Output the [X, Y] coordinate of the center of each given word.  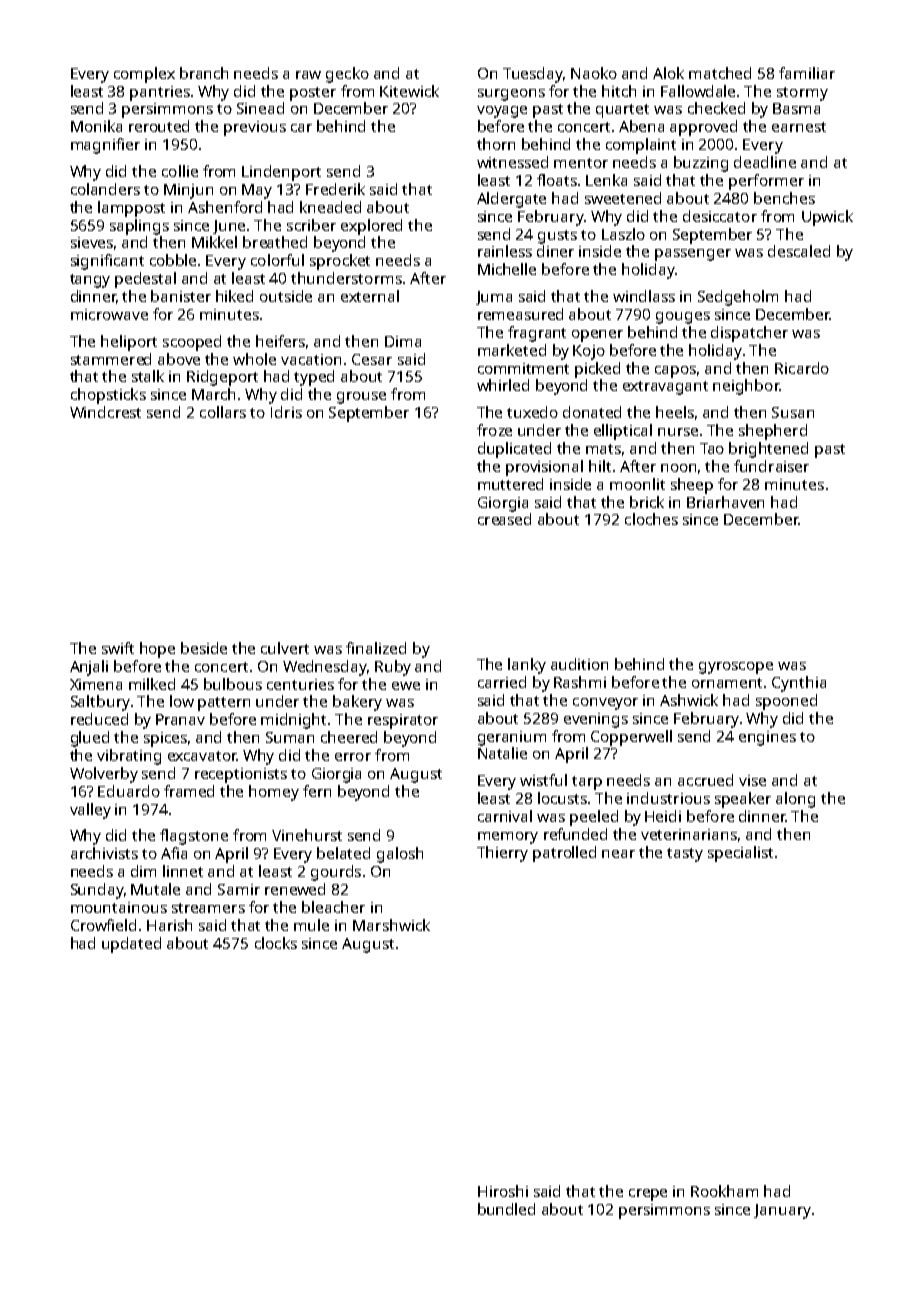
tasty [685, 855]
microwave [109, 314]
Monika [96, 126]
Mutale [155, 889]
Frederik [335, 189]
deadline [765, 162]
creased [504, 519]
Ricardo [802, 368]
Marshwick [391, 925]
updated [131, 945]
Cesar [372, 359]
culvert [285, 648]
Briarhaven [725, 502]
